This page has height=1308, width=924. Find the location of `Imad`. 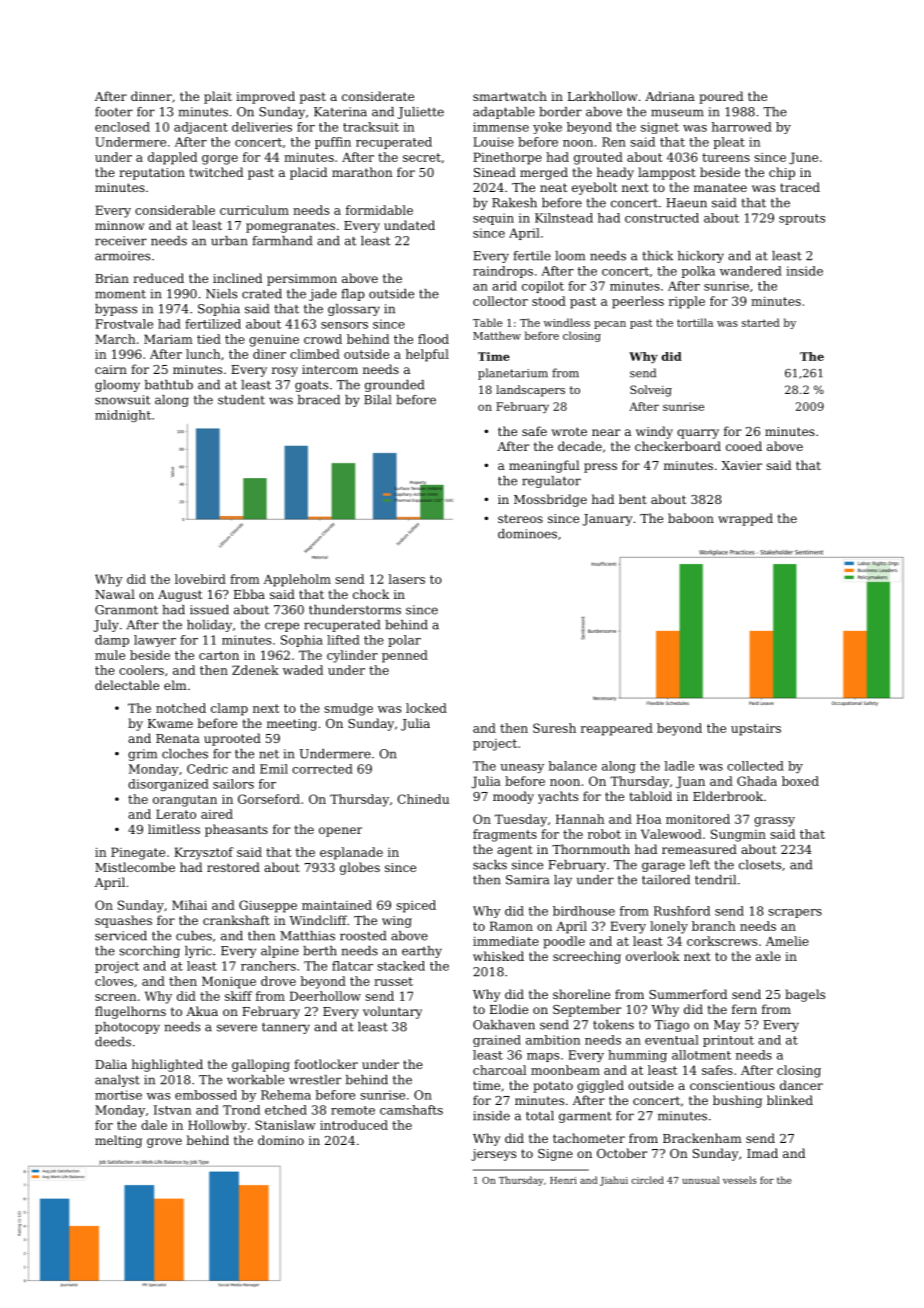

Imad is located at coordinates (762, 1153).
